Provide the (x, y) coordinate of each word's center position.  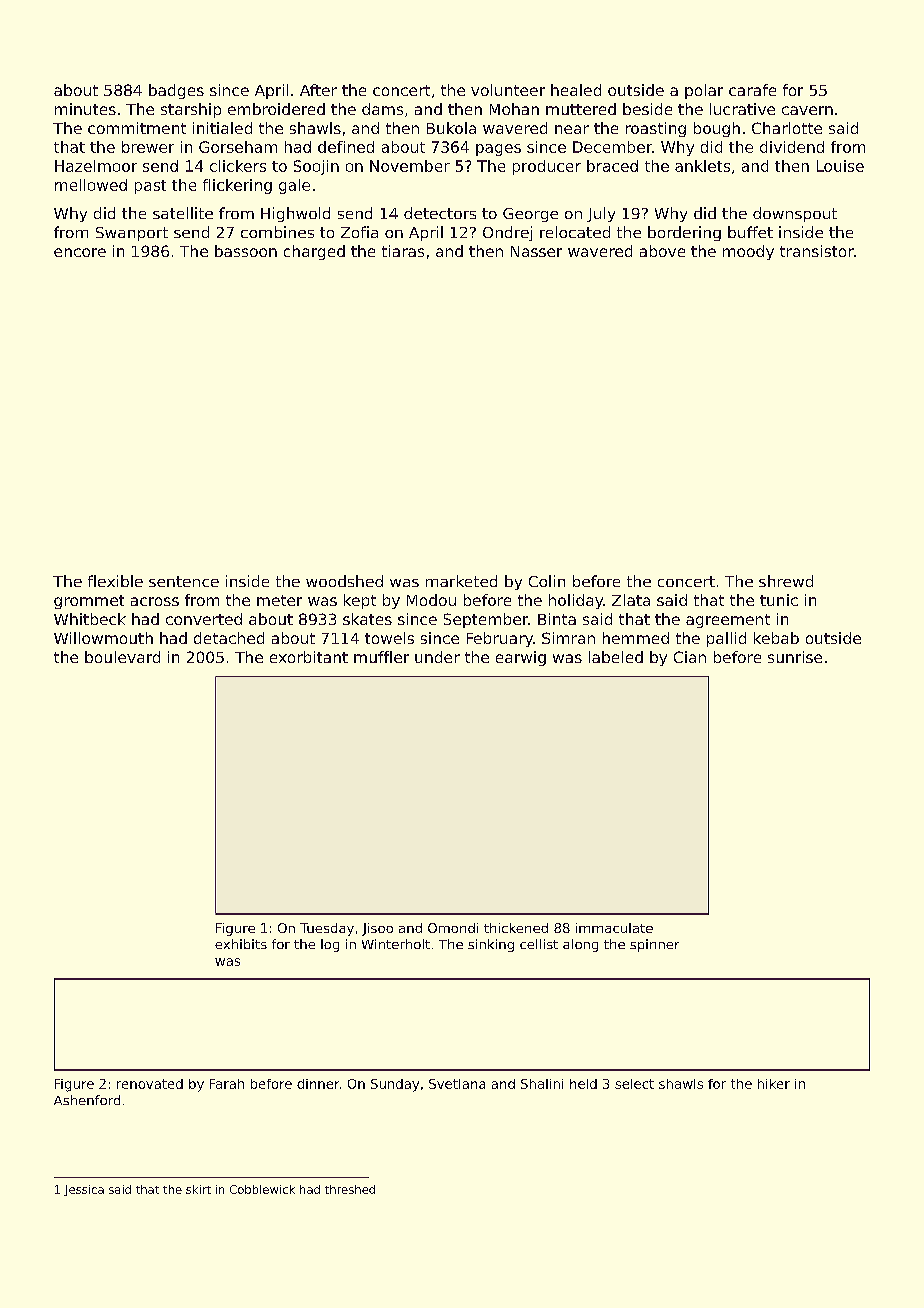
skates (367, 619)
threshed (350, 1189)
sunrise (795, 657)
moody (748, 252)
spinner (654, 945)
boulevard (122, 657)
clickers (238, 166)
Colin (547, 581)
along (580, 945)
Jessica (84, 1190)
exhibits (241, 944)
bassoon (246, 251)
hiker (774, 1084)
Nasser (536, 251)
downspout (795, 214)
